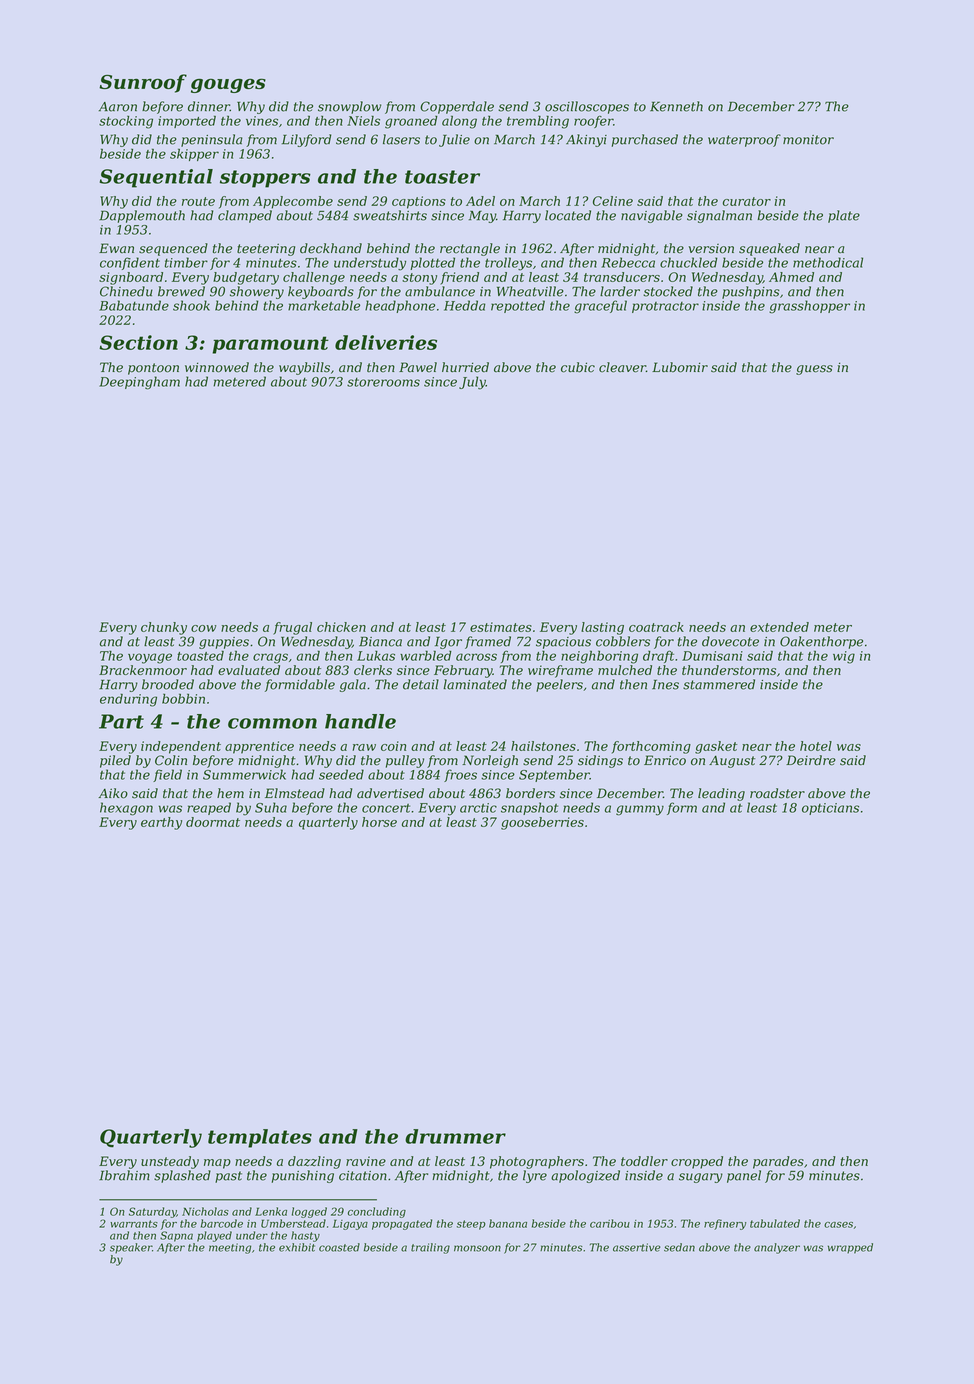 This document has width=974, height=1384. Describe the element at coordinates (477, 1248) in the document. I see `monsoon` at that location.
